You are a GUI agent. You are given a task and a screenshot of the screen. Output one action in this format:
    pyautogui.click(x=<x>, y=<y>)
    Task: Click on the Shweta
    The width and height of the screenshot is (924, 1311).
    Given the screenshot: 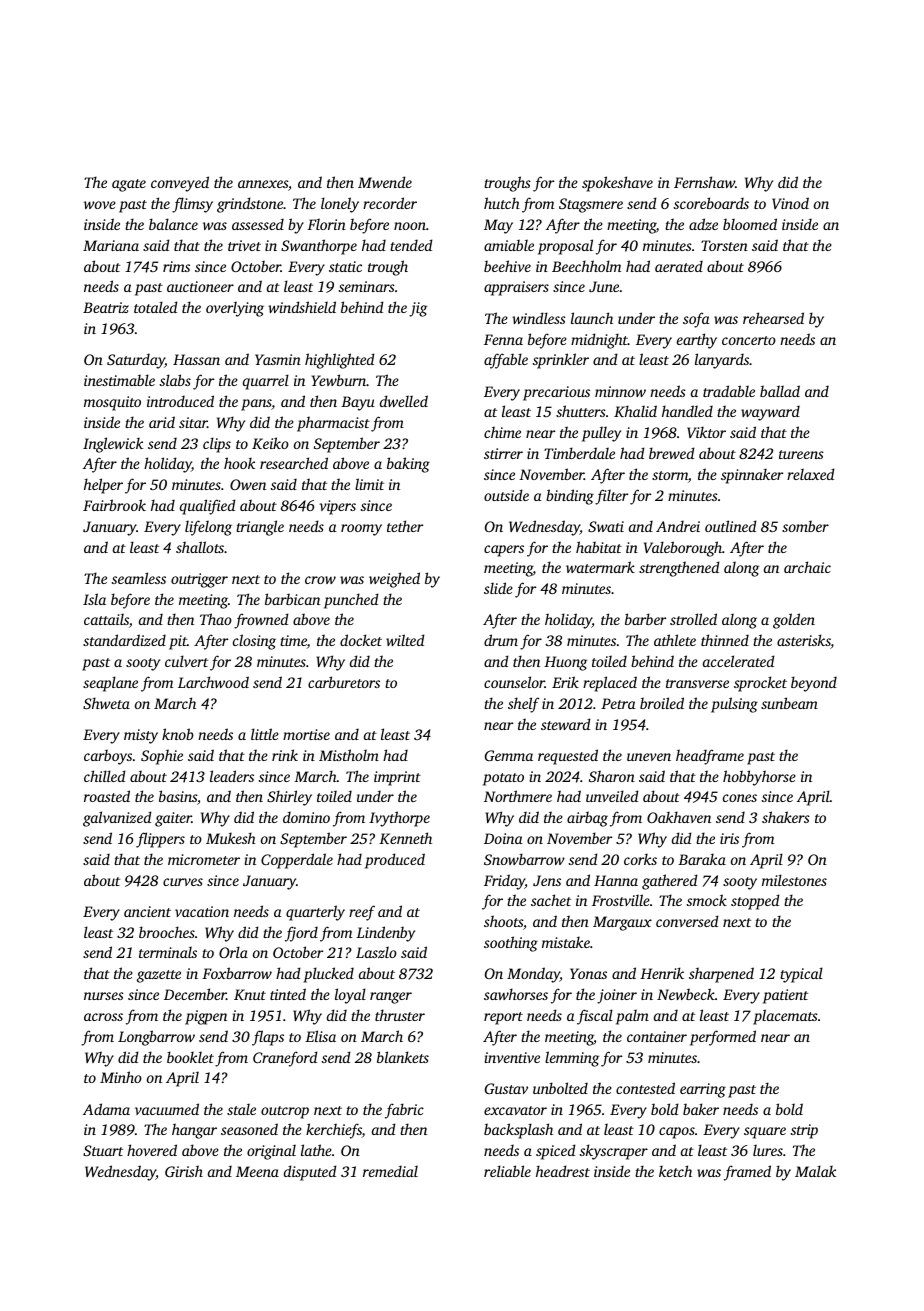 What is the action you would take?
    pyautogui.click(x=106, y=703)
